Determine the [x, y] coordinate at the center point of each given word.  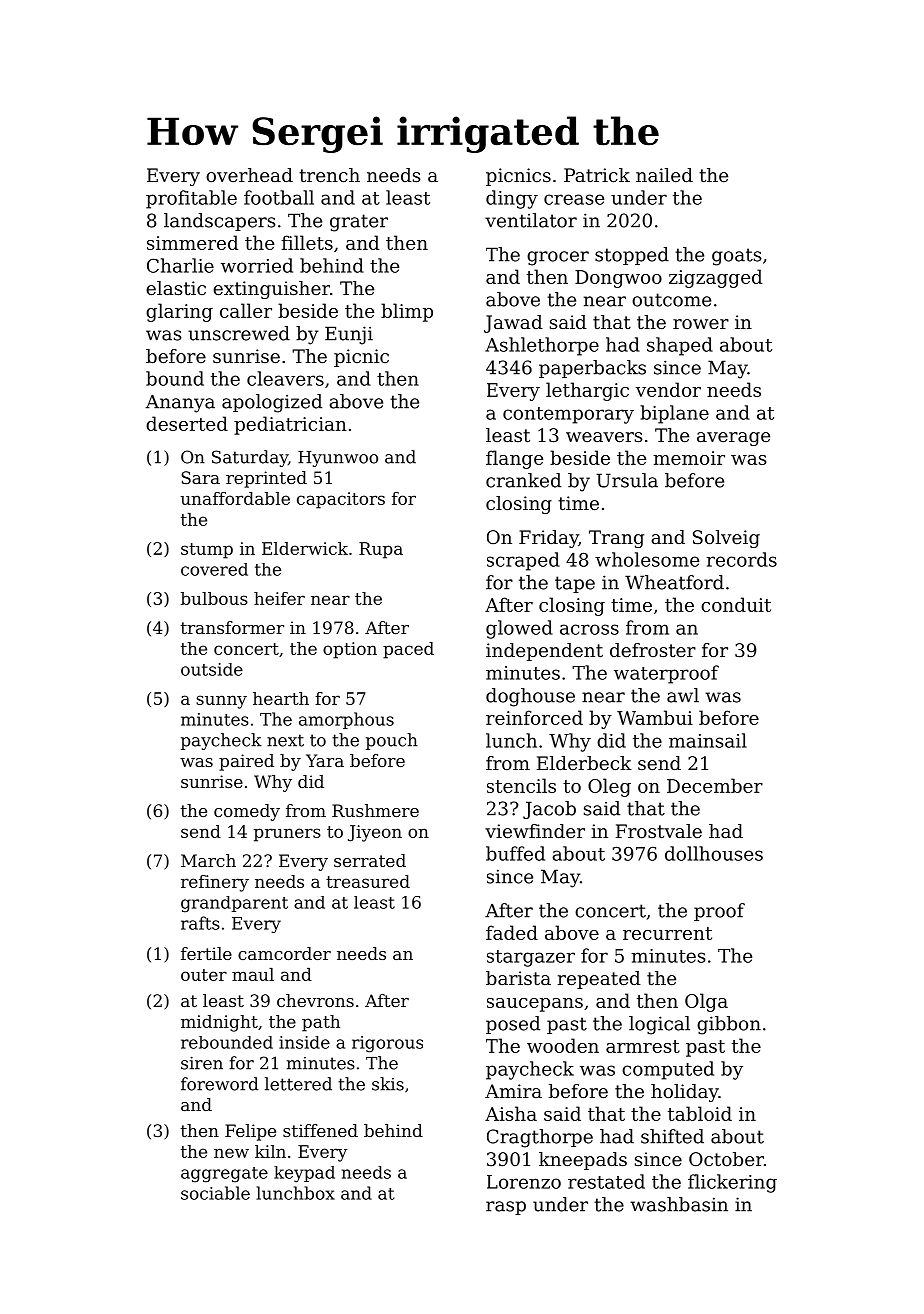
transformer [232, 627]
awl [683, 695]
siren [202, 1063]
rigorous [387, 1044]
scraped [523, 561]
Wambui [655, 717]
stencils [521, 785]
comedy [247, 812]
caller [246, 310]
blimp [407, 312]
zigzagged [715, 278]
